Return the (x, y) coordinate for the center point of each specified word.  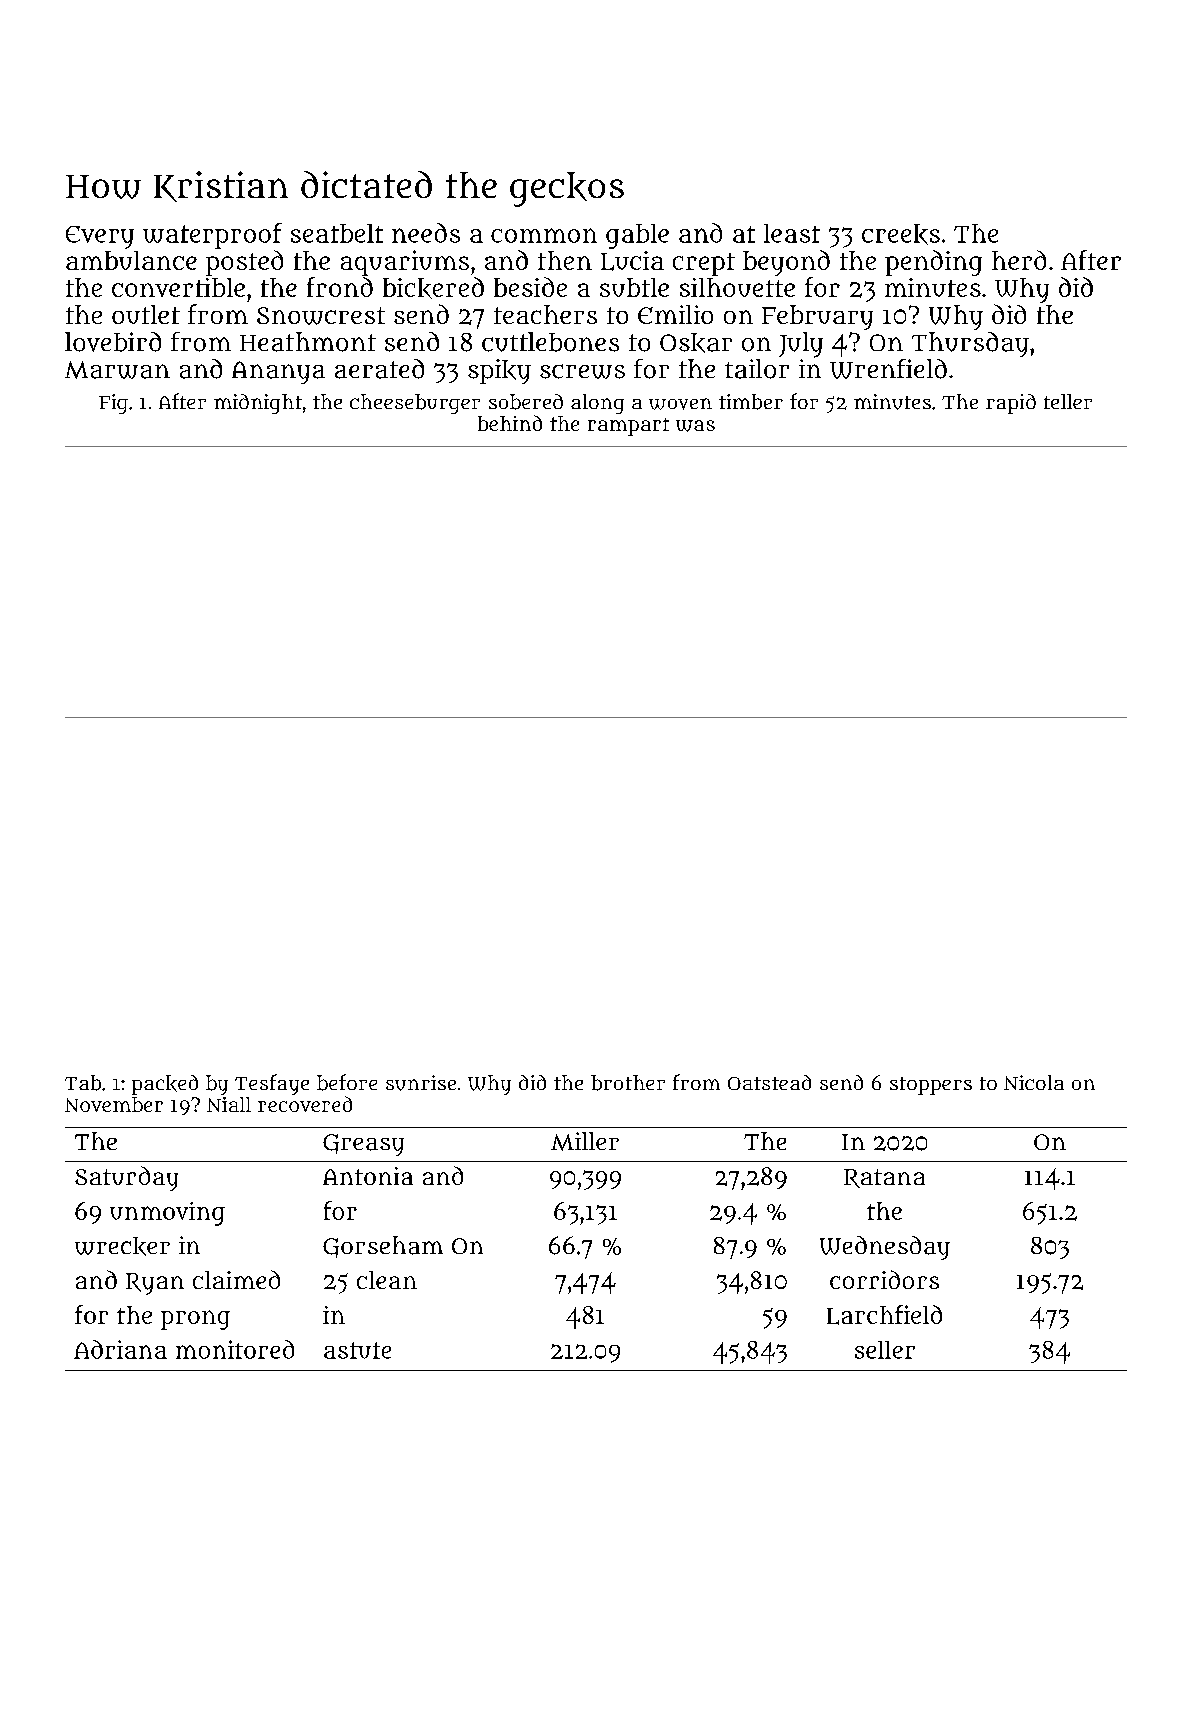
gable (637, 236)
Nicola (1034, 1082)
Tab (83, 1083)
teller (1068, 401)
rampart (628, 427)
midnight (258, 404)
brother (628, 1083)
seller (885, 1350)
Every (100, 237)
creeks (901, 234)
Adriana (120, 1349)
